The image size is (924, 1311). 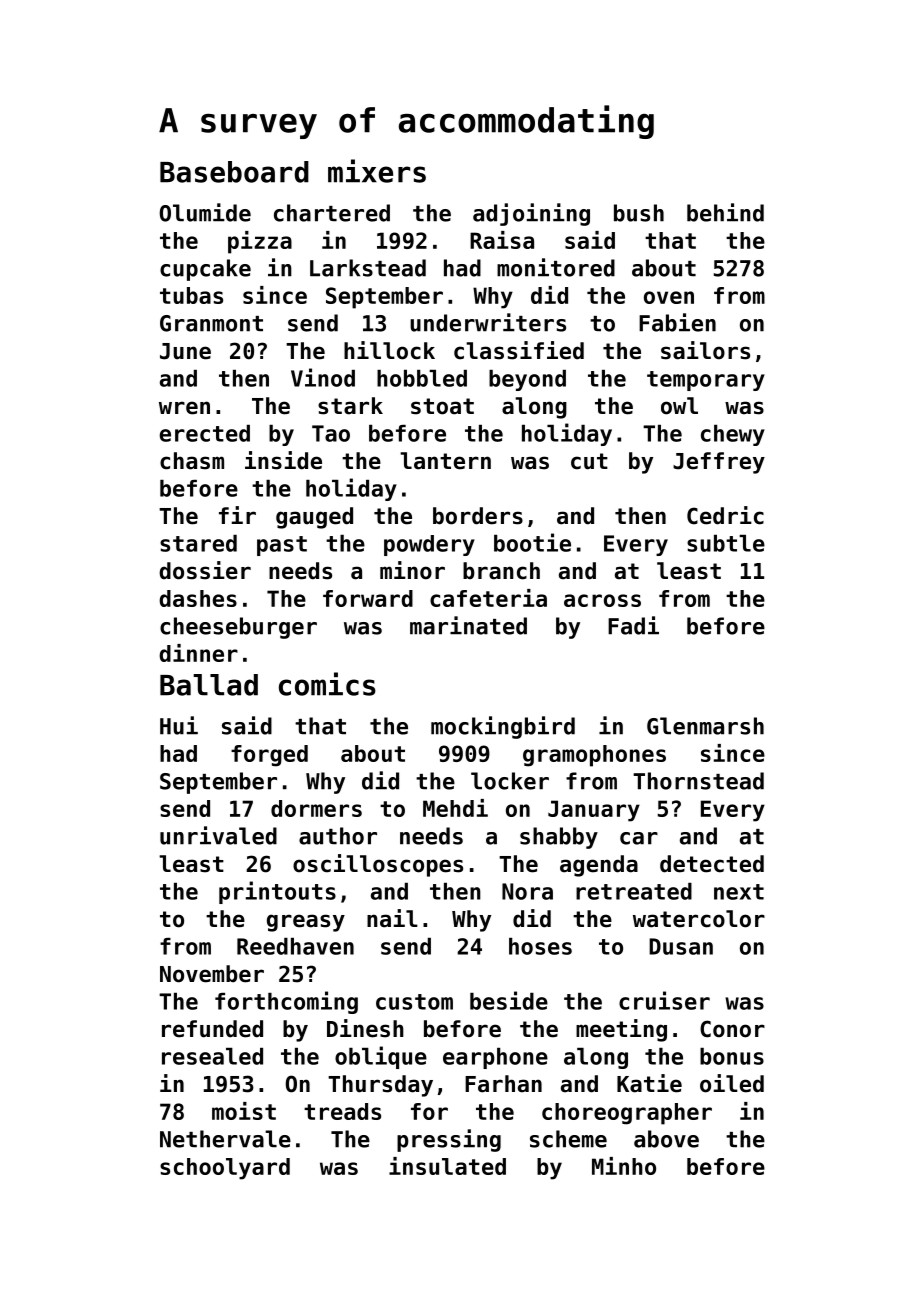 I want to click on stared, so click(x=198, y=543).
